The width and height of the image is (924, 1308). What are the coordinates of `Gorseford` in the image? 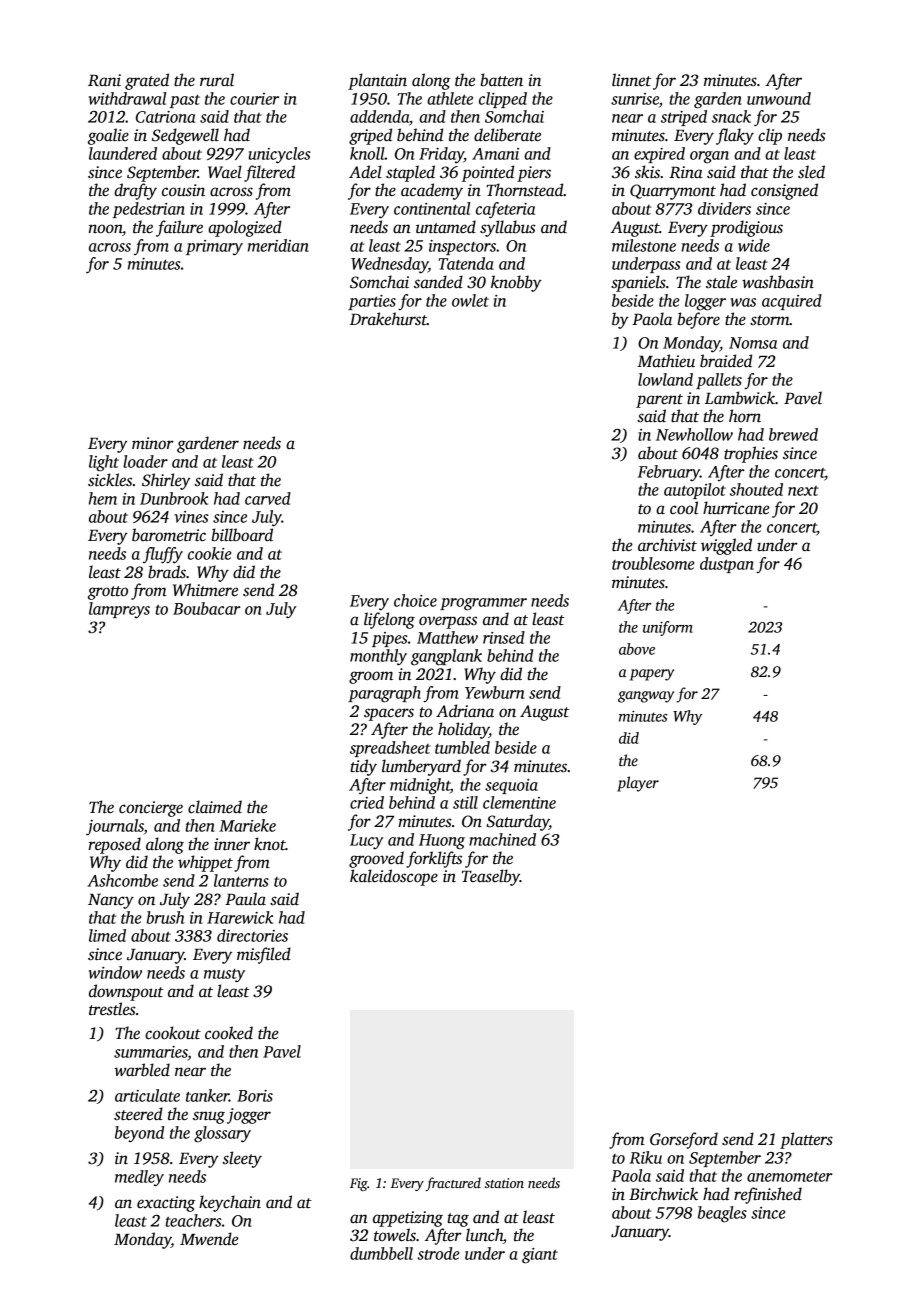 It's located at (684, 1140).
